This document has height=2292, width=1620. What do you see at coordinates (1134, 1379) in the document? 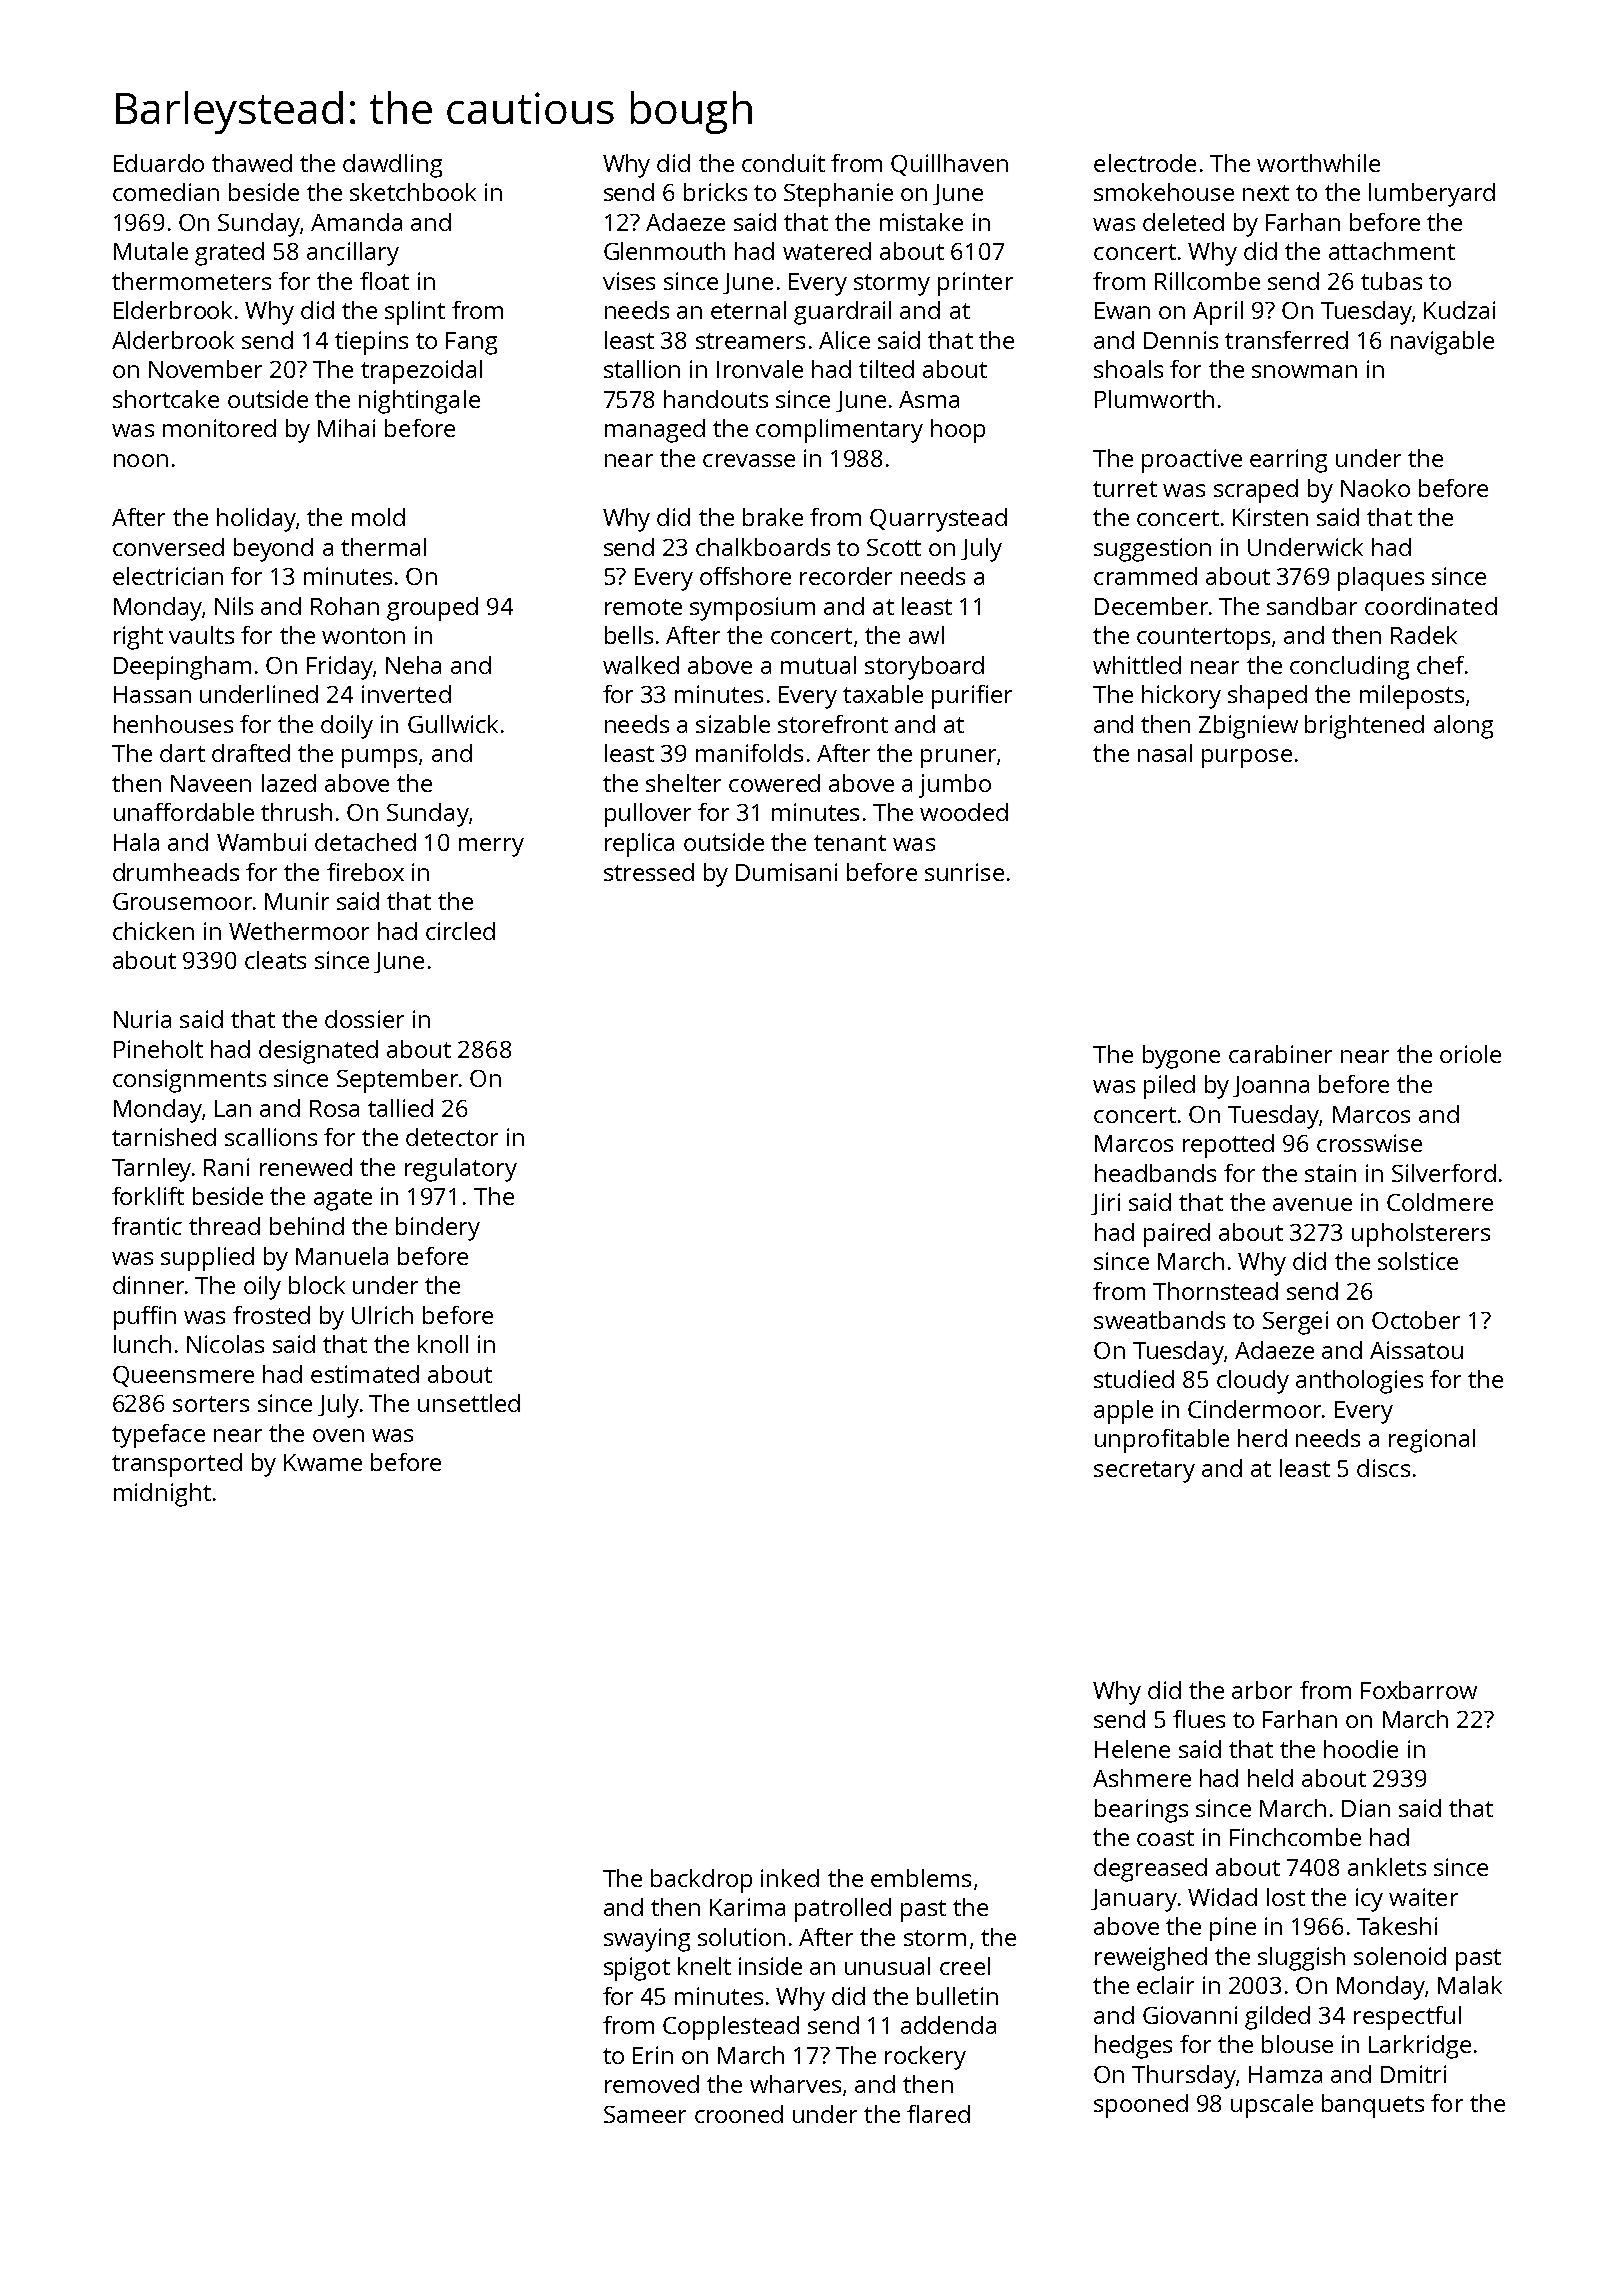
I see `studied` at bounding box center [1134, 1379].
